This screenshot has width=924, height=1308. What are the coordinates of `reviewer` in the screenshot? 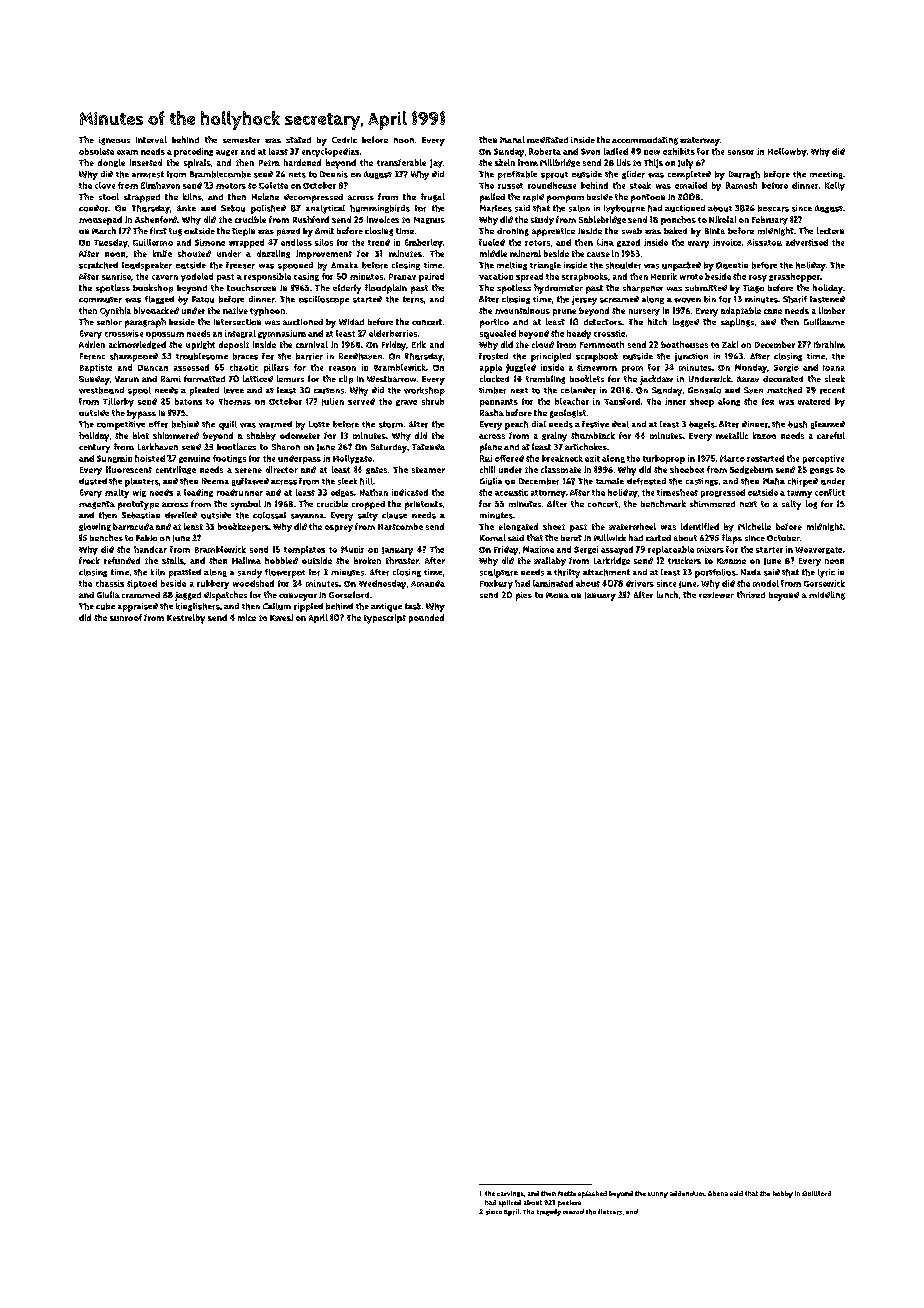 It's located at (716, 595).
